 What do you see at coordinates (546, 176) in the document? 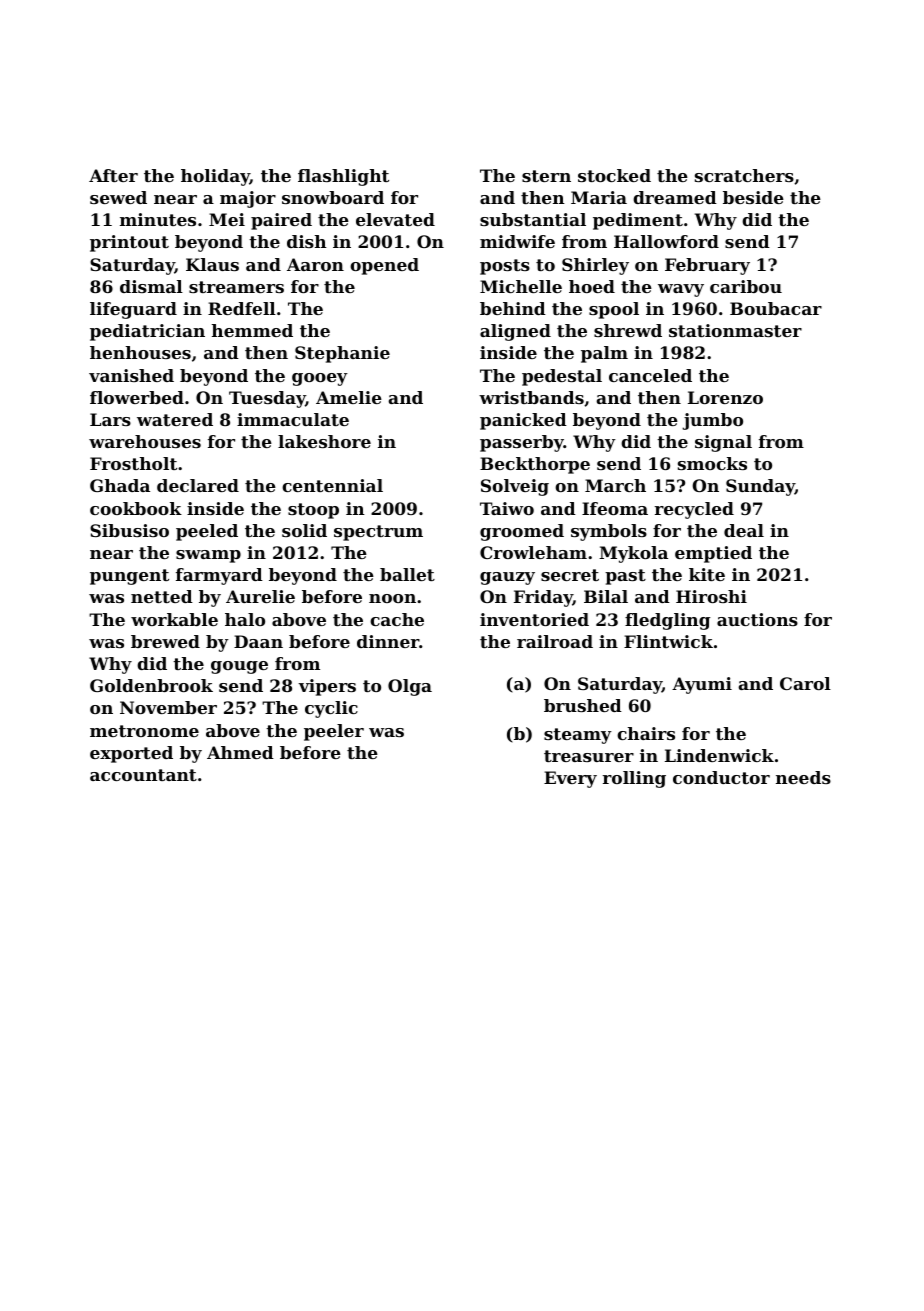
I see `stern` at bounding box center [546, 176].
